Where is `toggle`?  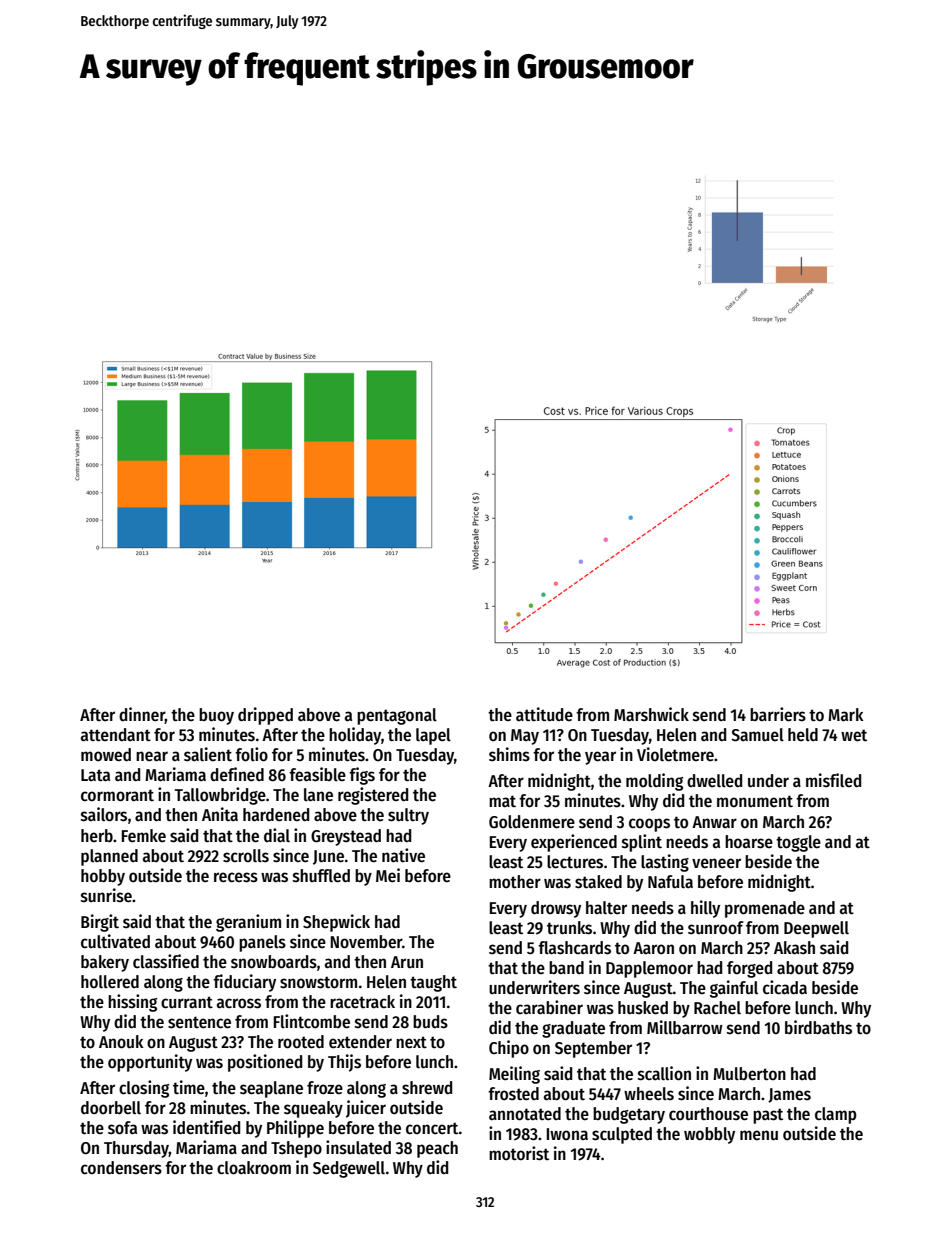
toggle is located at coordinates (798, 843).
